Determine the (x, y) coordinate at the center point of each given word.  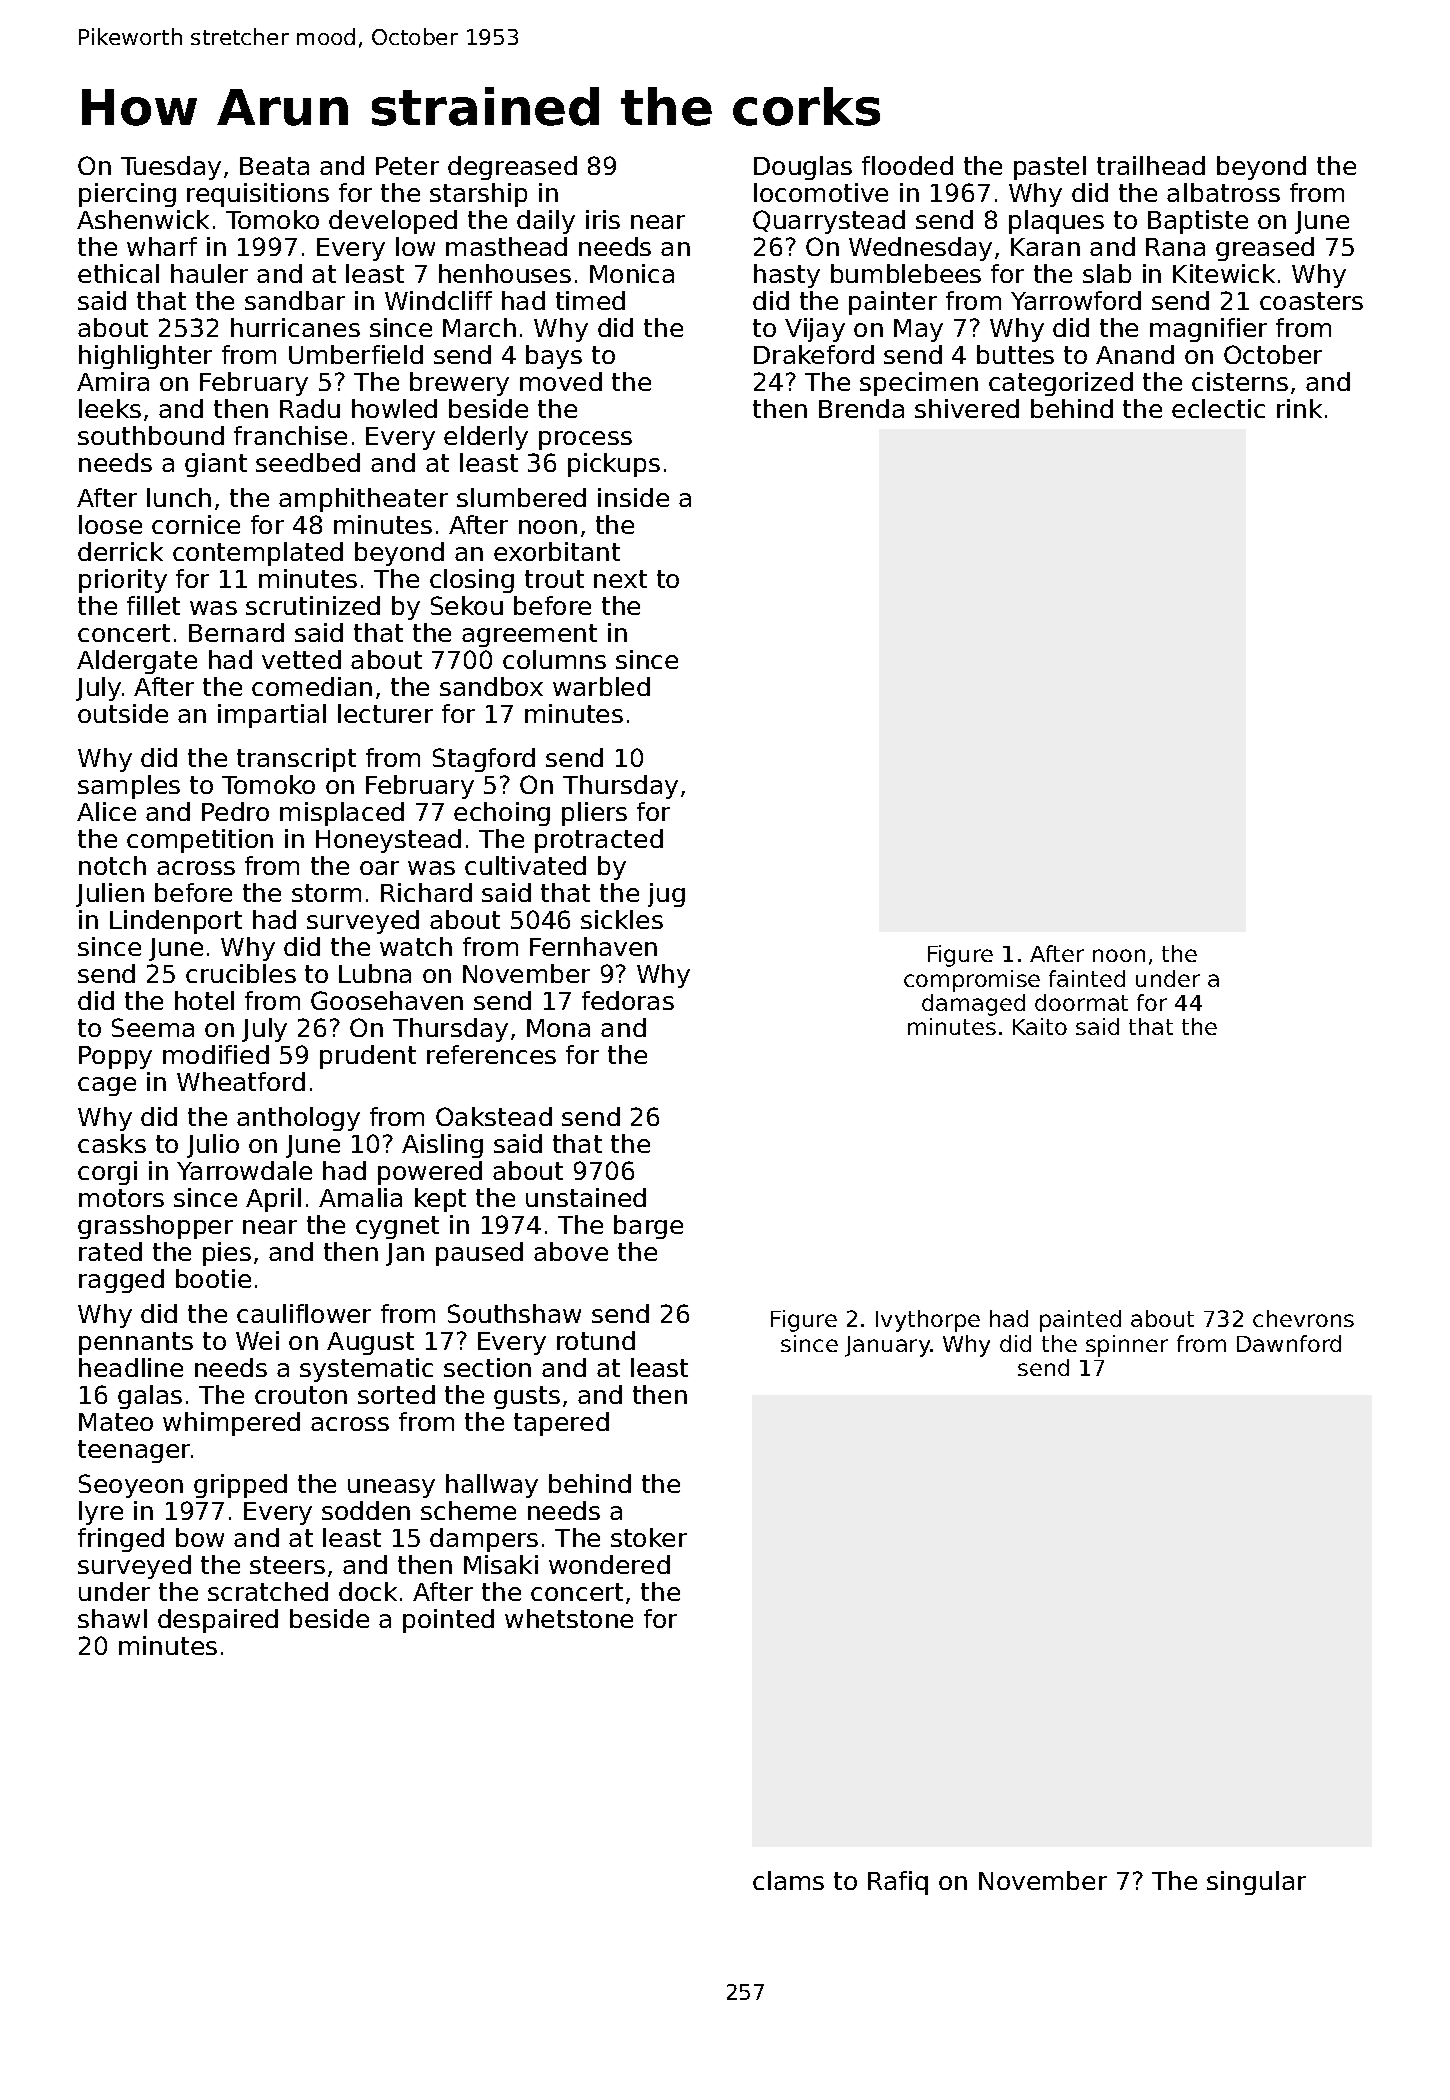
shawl (112, 1618)
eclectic (1218, 408)
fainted (1087, 978)
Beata (274, 166)
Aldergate (137, 662)
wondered (609, 1564)
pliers (594, 814)
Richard (426, 892)
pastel (1050, 168)
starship (478, 195)
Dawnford (1289, 1343)
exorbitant (557, 551)
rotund (596, 1340)
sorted (396, 1394)
